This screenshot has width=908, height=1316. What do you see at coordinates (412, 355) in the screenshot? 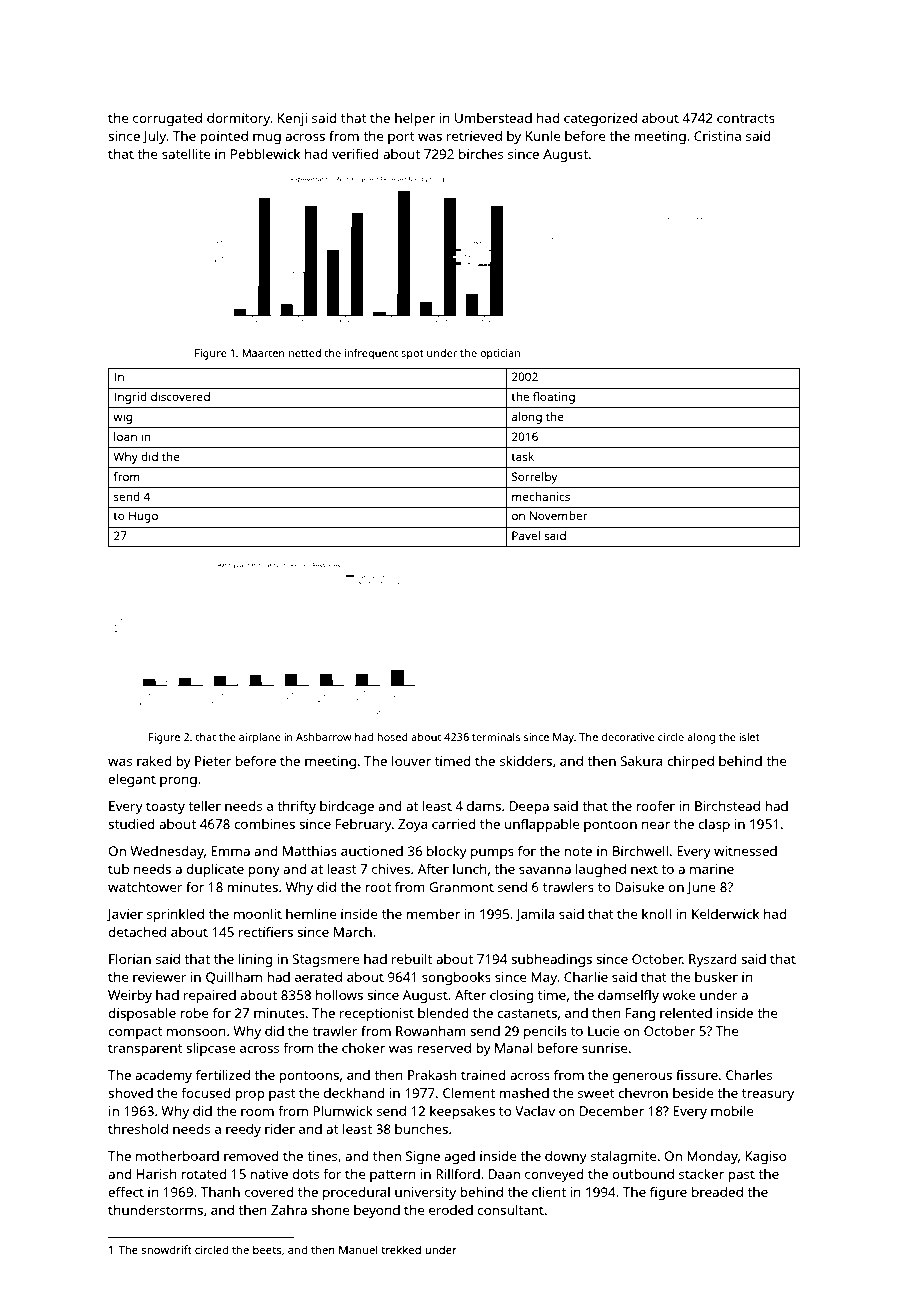
I see `spot` at bounding box center [412, 355].
